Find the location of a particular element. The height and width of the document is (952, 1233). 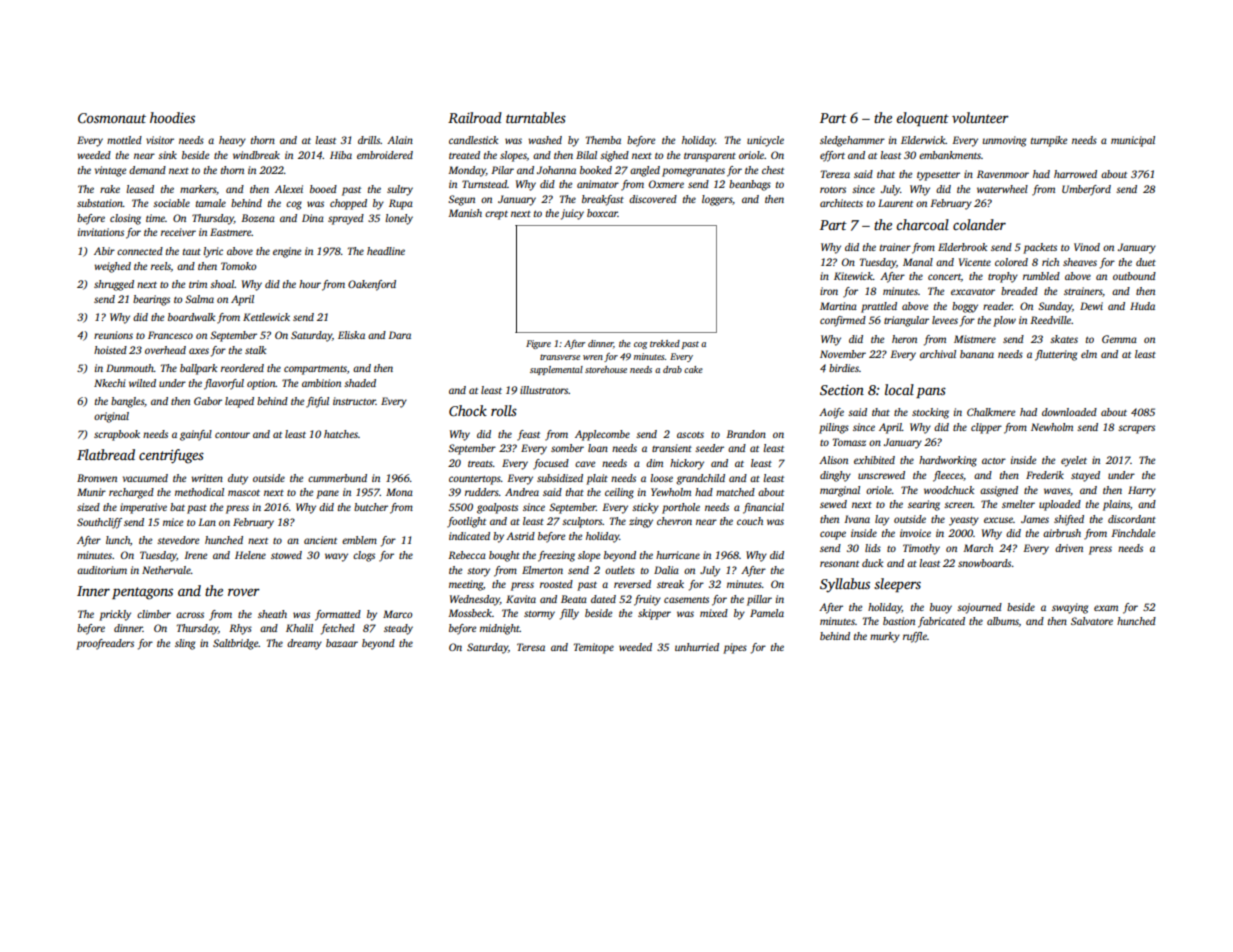

heavy is located at coordinates (232, 141).
